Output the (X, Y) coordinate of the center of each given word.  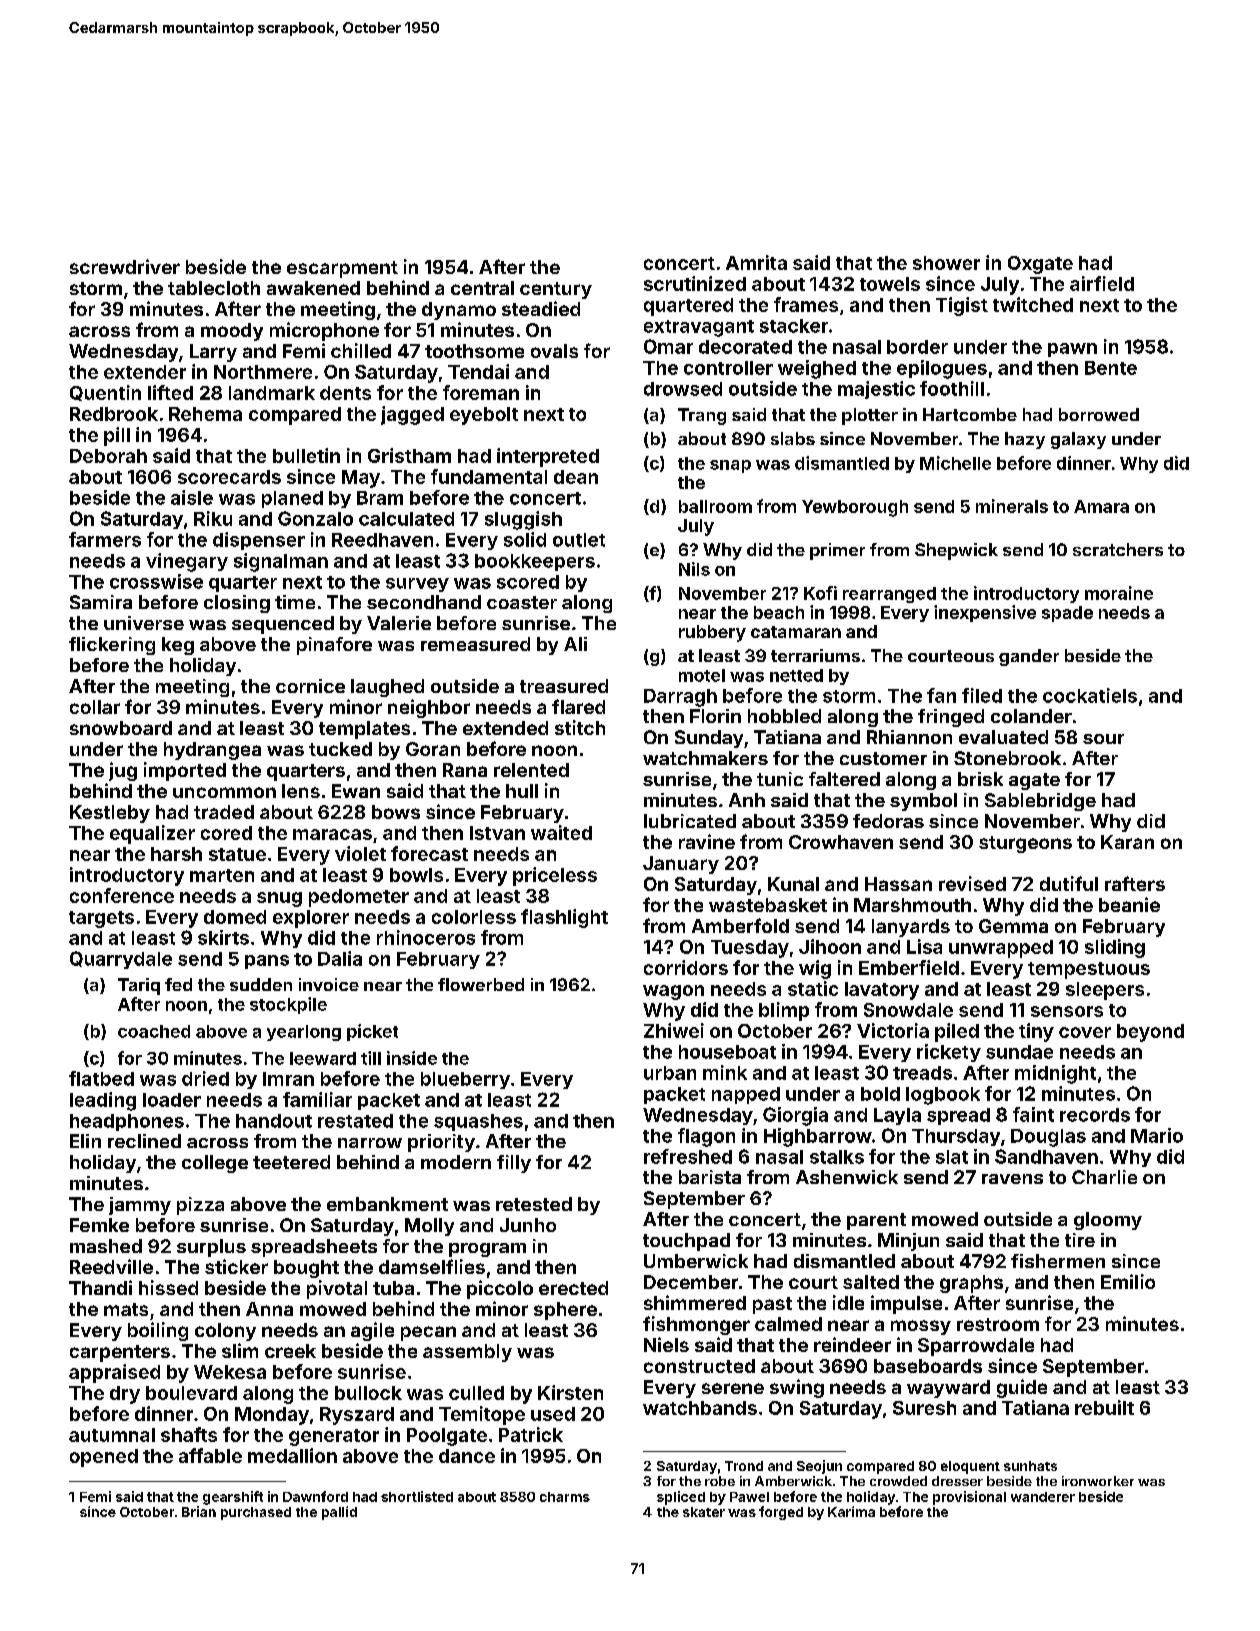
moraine (1119, 593)
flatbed (101, 1078)
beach (779, 612)
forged (781, 1513)
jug (123, 771)
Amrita (756, 262)
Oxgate (1040, 265)
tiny (1036, 1032)
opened (104, 1458)
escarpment (342, 269)
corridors (686, 967)
